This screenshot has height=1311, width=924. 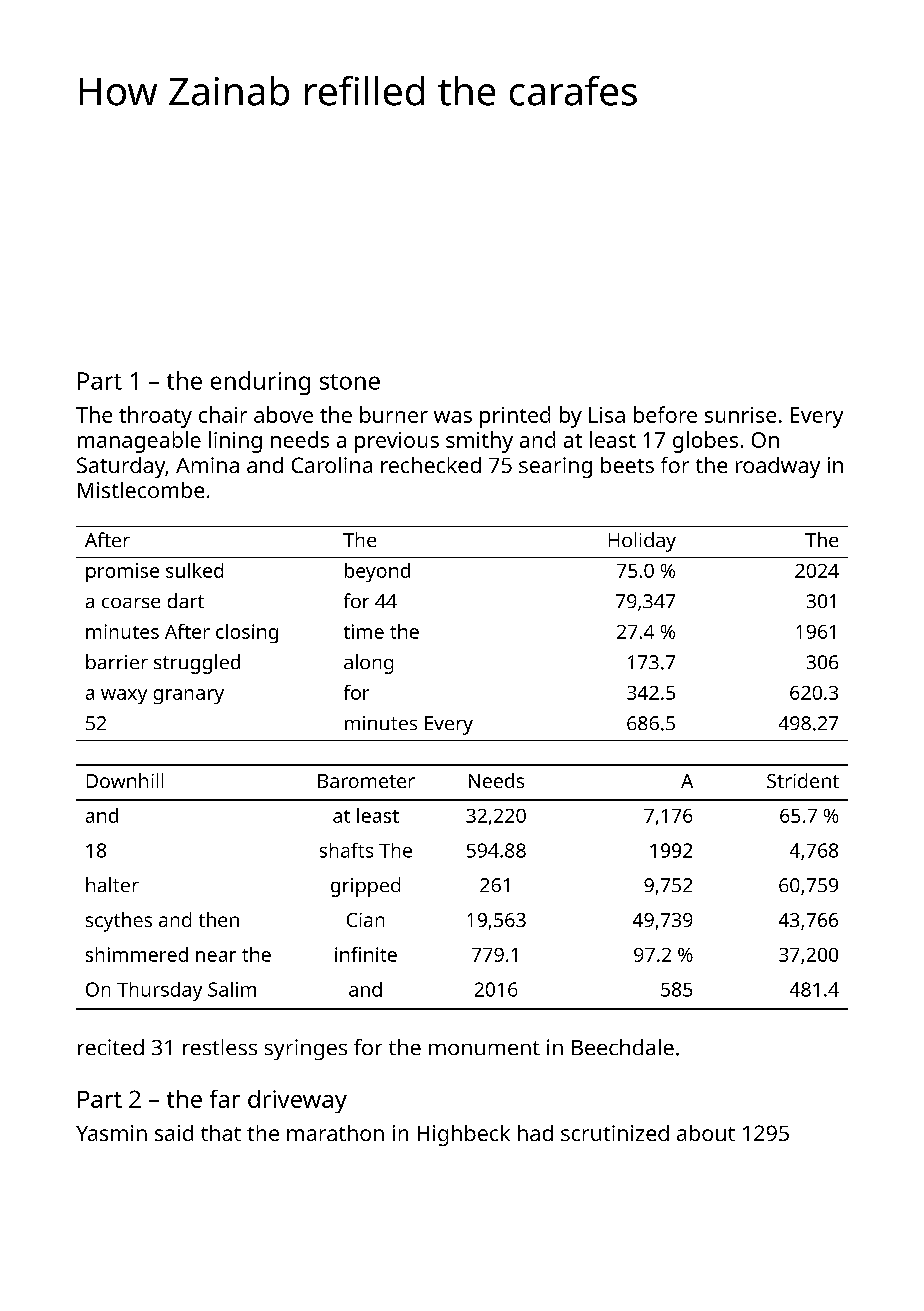 I want to click on then, so click(x=219, y=919).
